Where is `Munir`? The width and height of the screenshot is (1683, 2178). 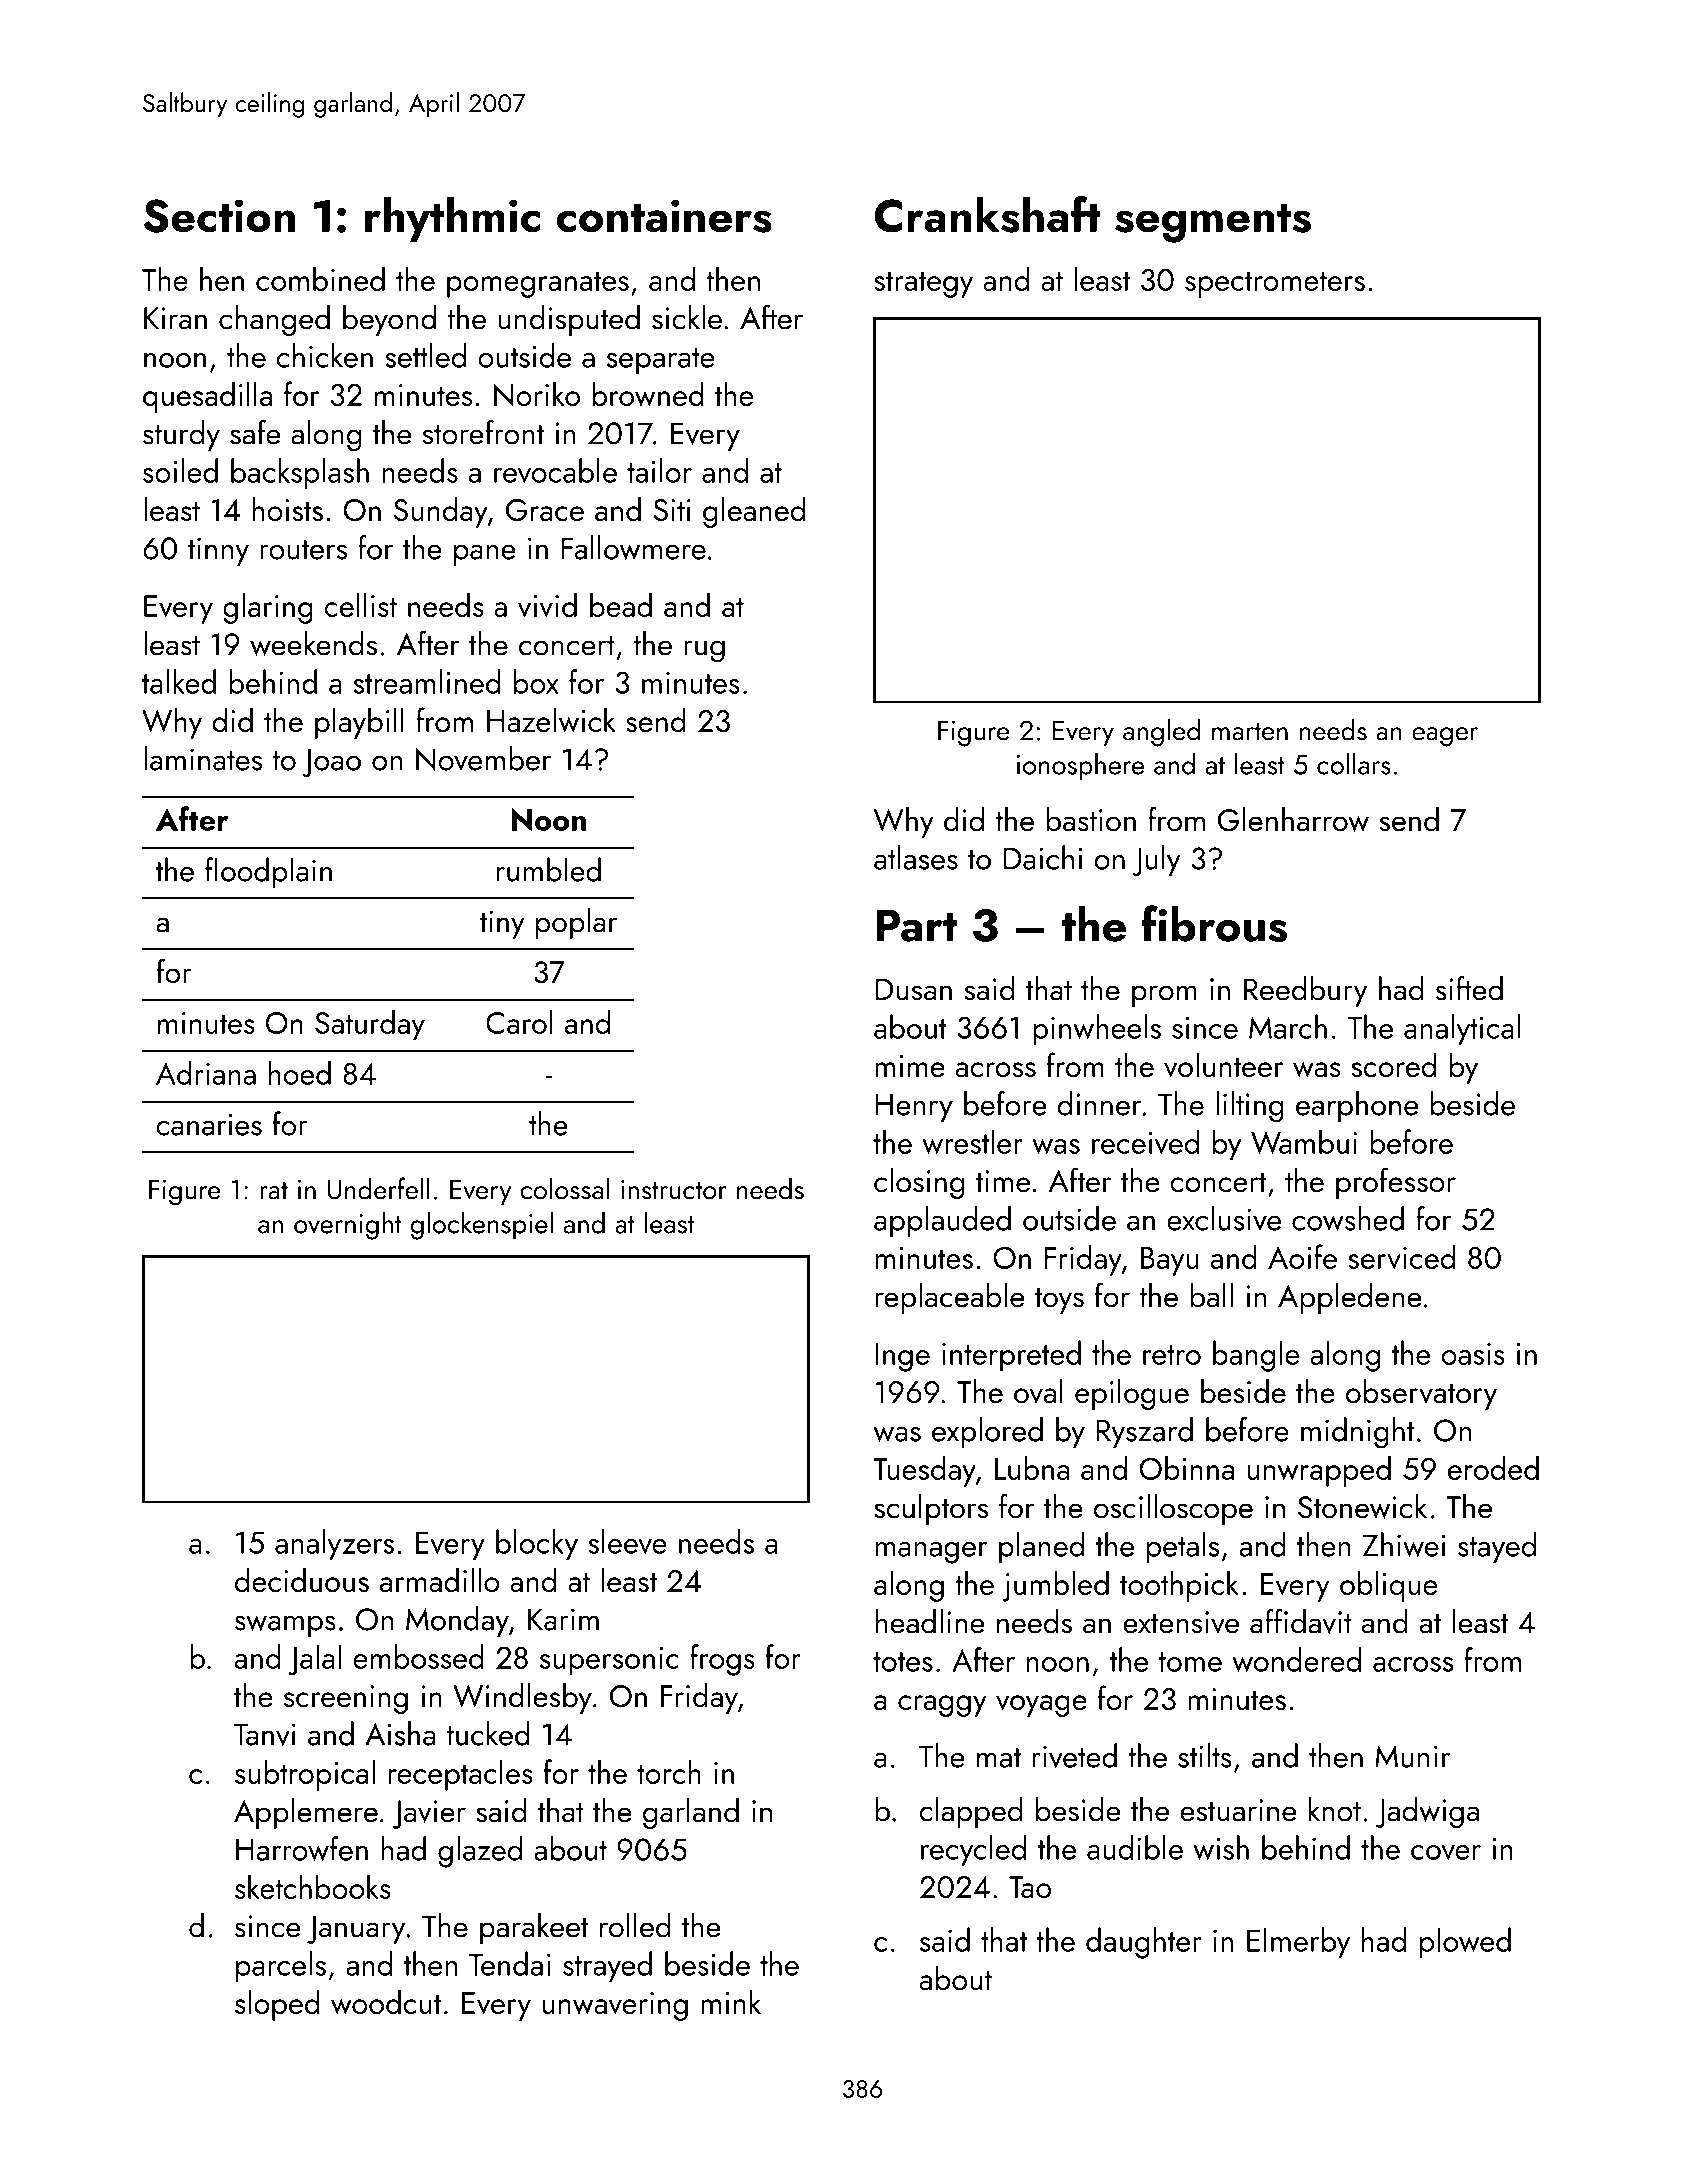
Munir is located at coordinates (1412, 1756).
